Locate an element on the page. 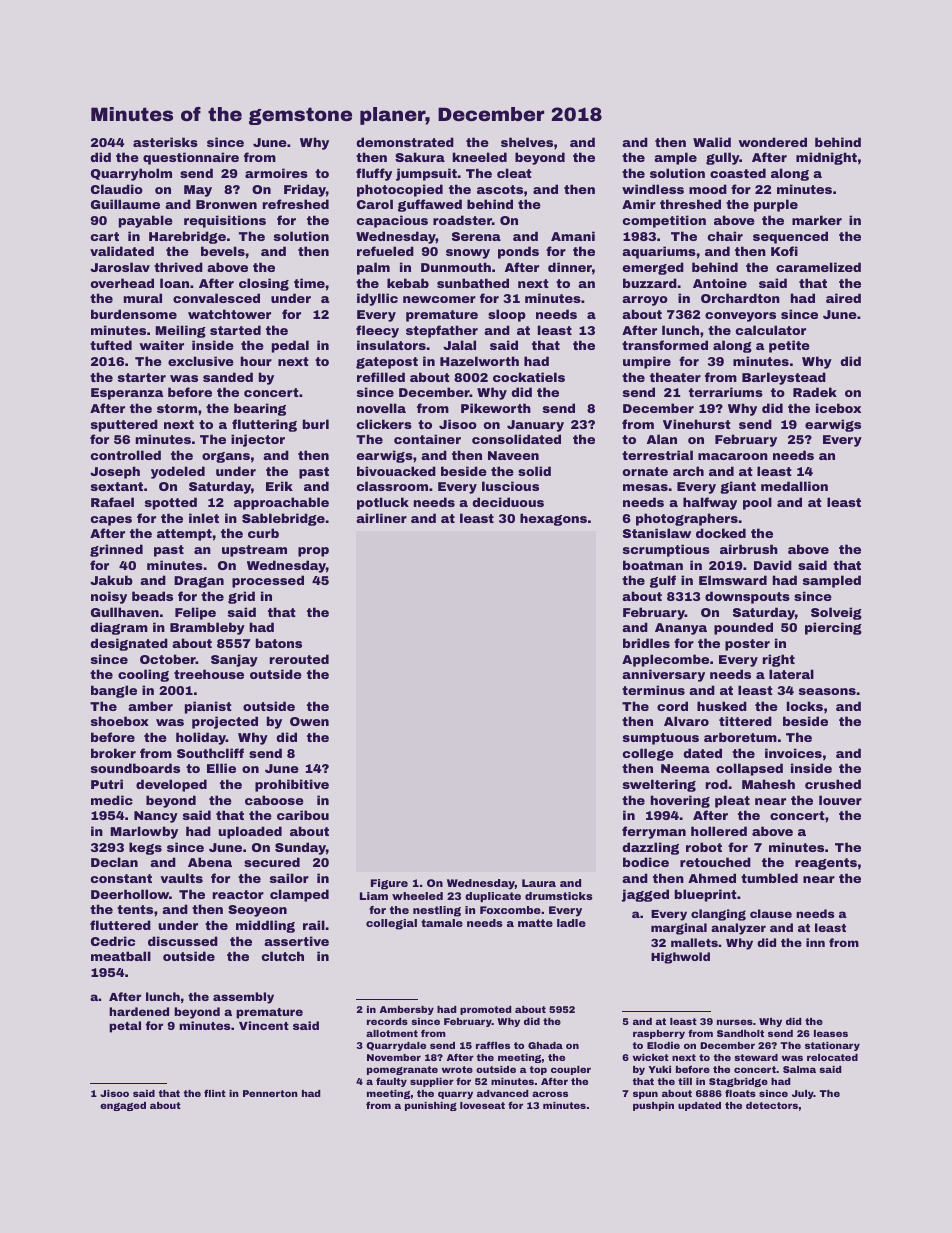 This image has height=1233, width=952. fleecy is located at coordinates (377, 331).
